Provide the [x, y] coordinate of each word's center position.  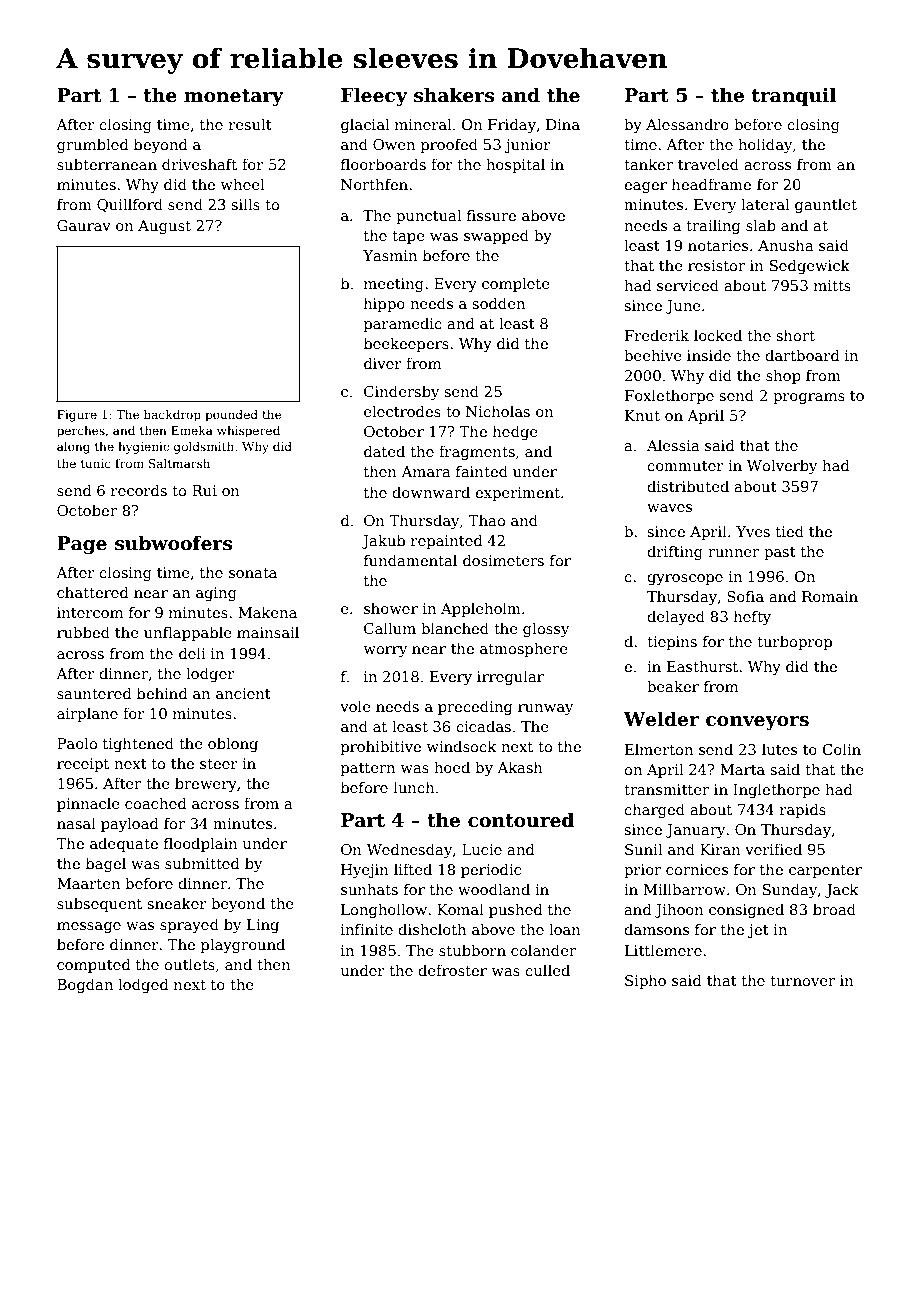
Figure [77, 416]
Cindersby [401, 392]
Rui [204, 490]
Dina [563, 124]
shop [783, 376]
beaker [673, 686]
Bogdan [85, 985]
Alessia [673, 445]
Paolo [77, 743]
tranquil [794, 96]
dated [384, 451]
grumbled [93, 145]
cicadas [483, 726]
